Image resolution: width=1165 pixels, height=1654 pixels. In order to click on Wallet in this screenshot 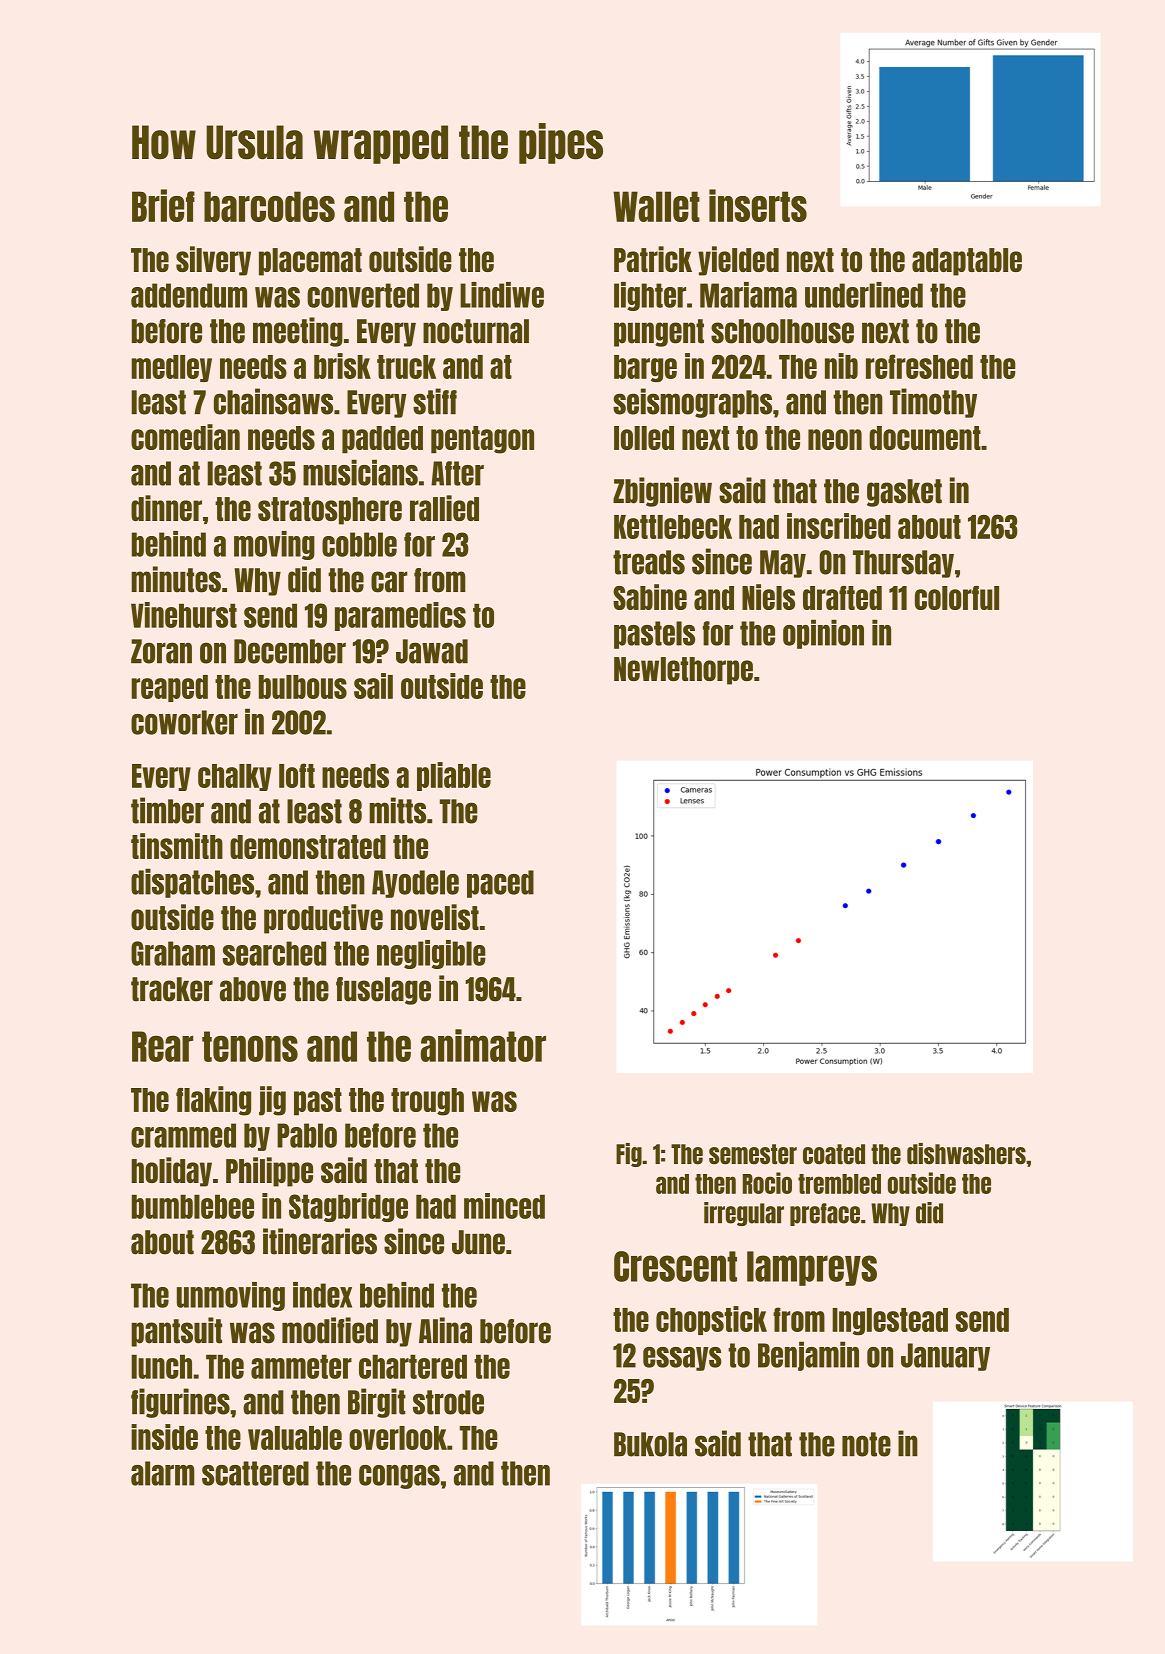, I will do `click(656, 206)`.
